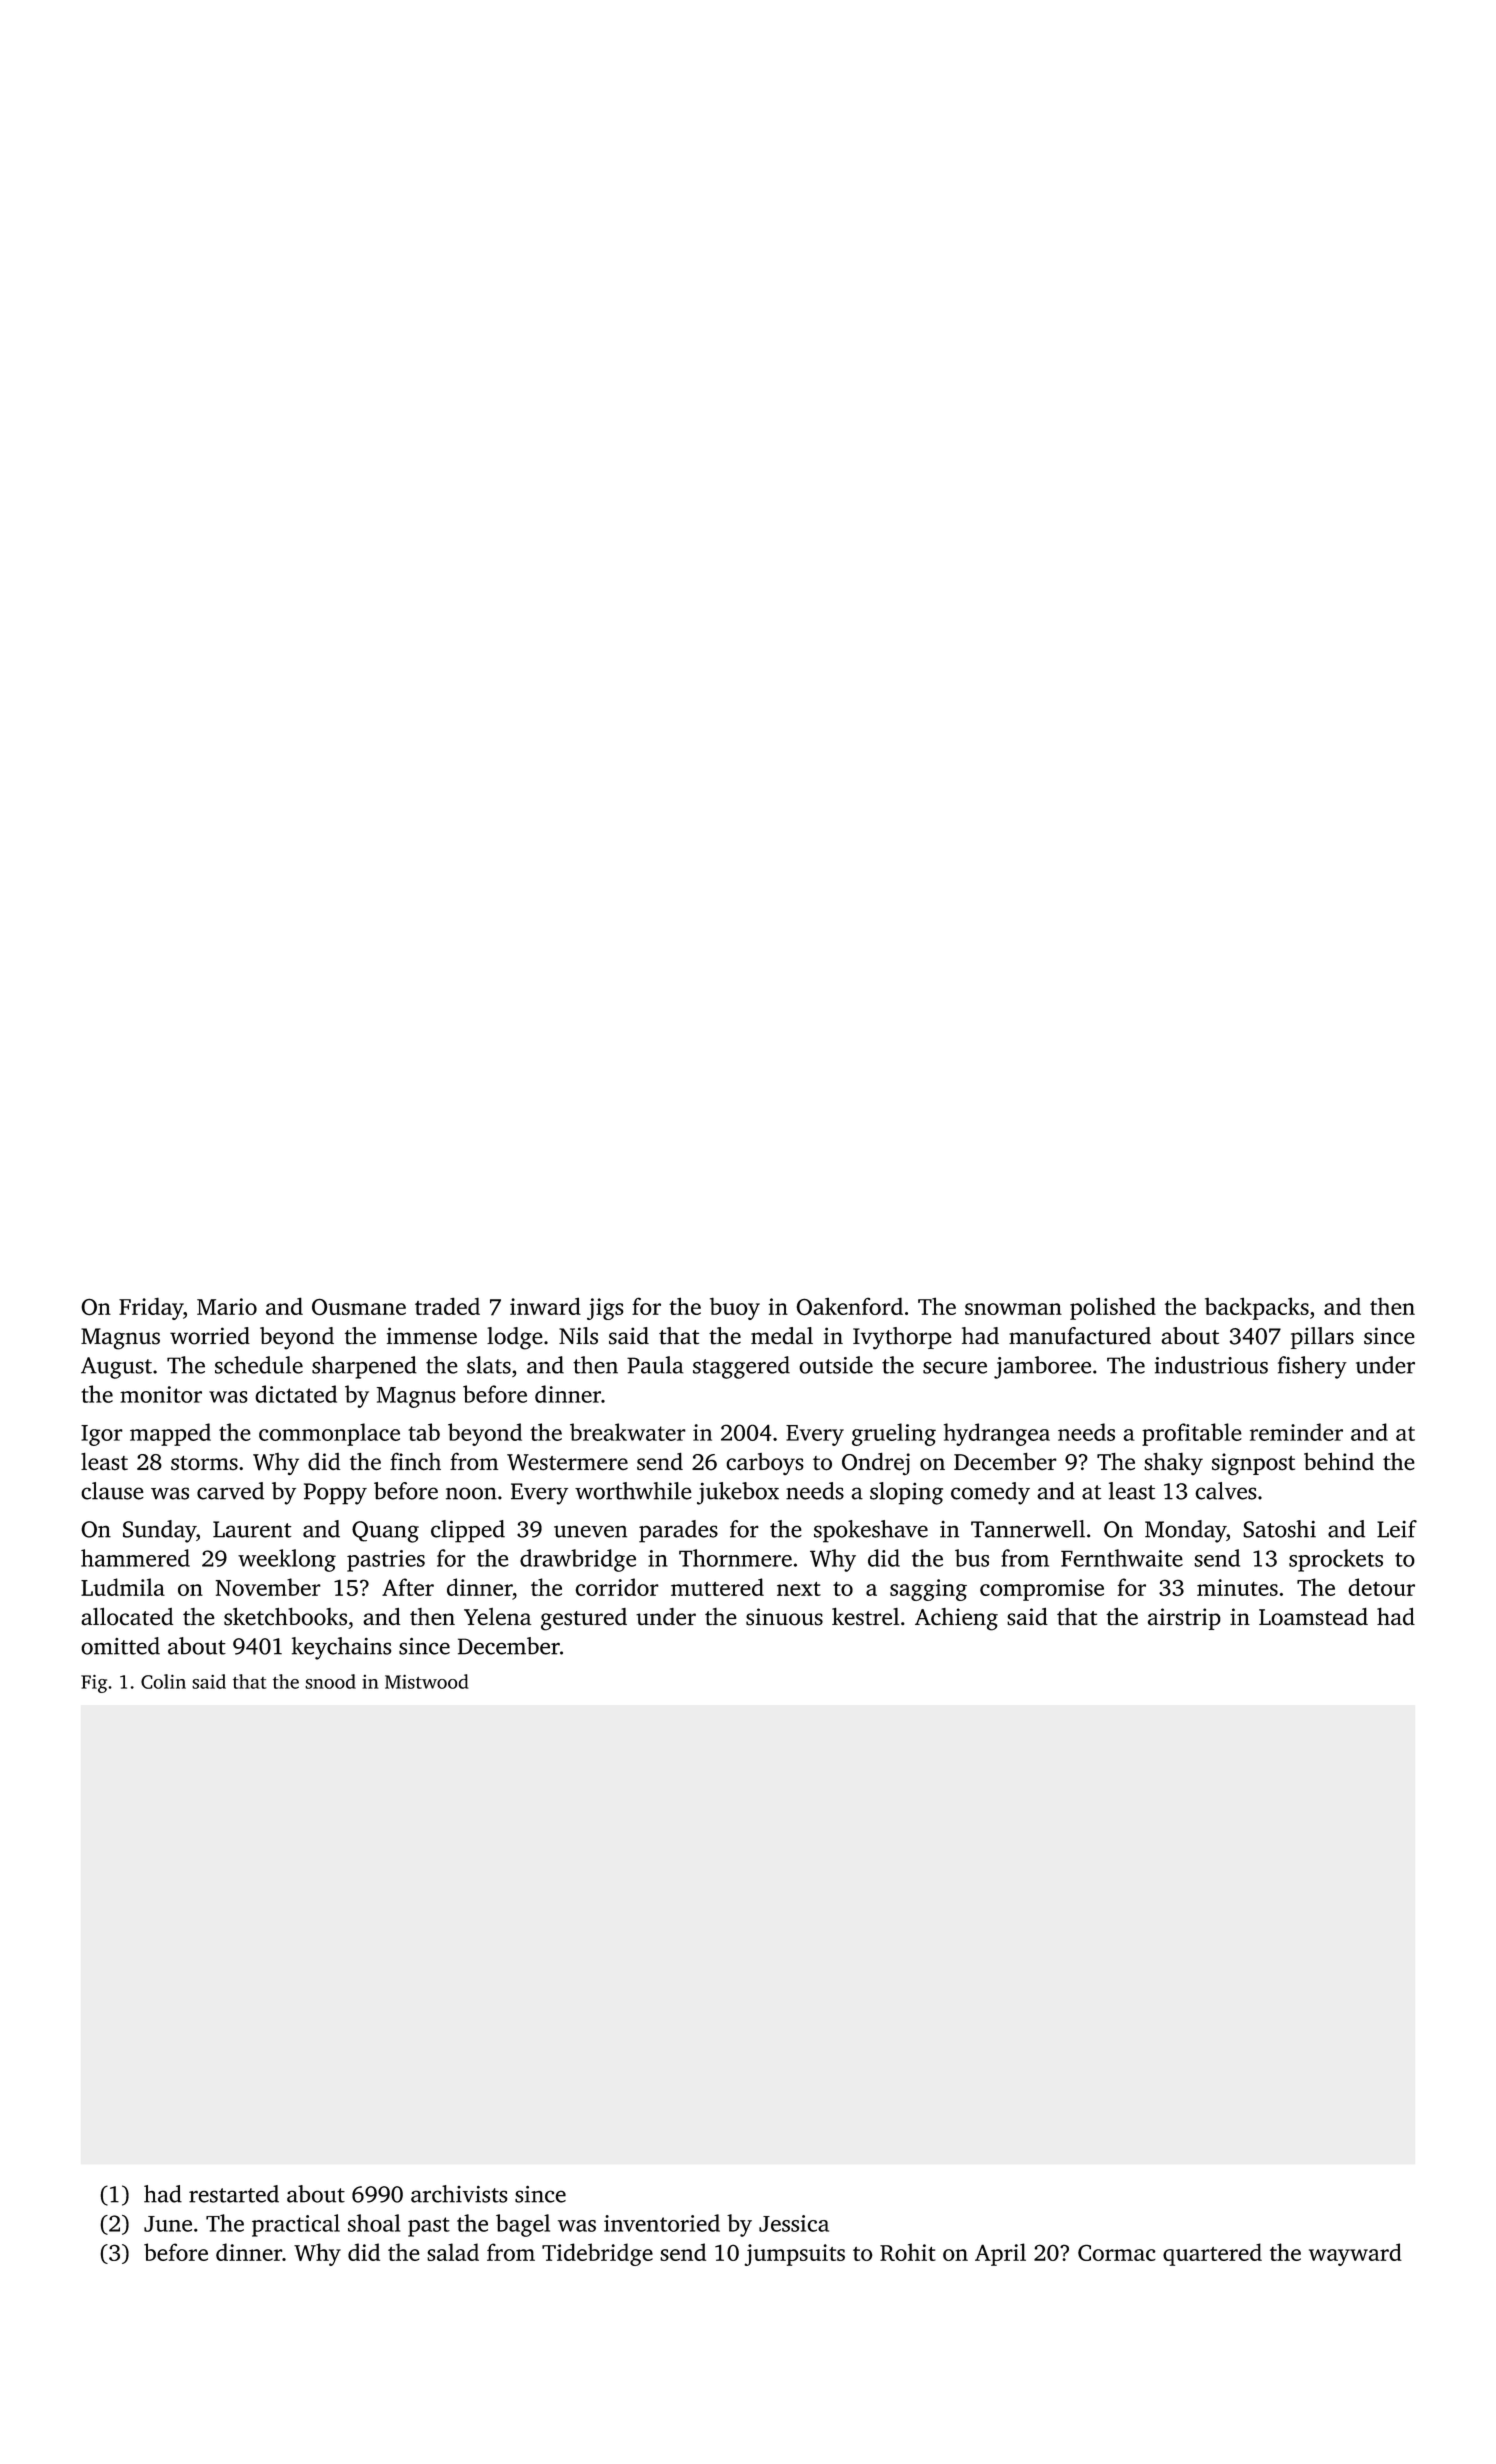 This image has height=2464, width=1496. I want to click on June, so click(168, 2224).
